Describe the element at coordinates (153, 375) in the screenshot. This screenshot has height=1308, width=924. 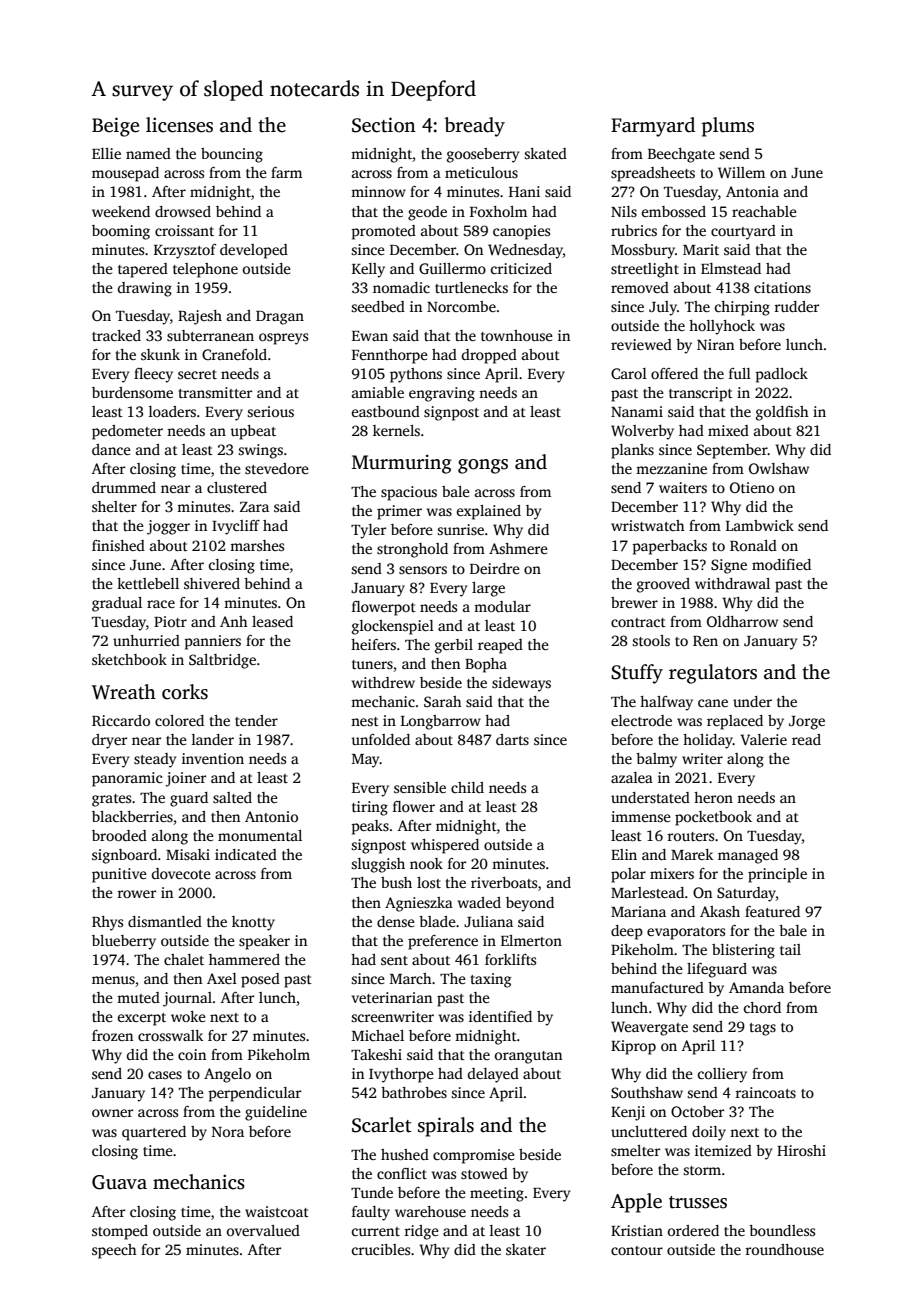
I see `fleecy` at that location.
